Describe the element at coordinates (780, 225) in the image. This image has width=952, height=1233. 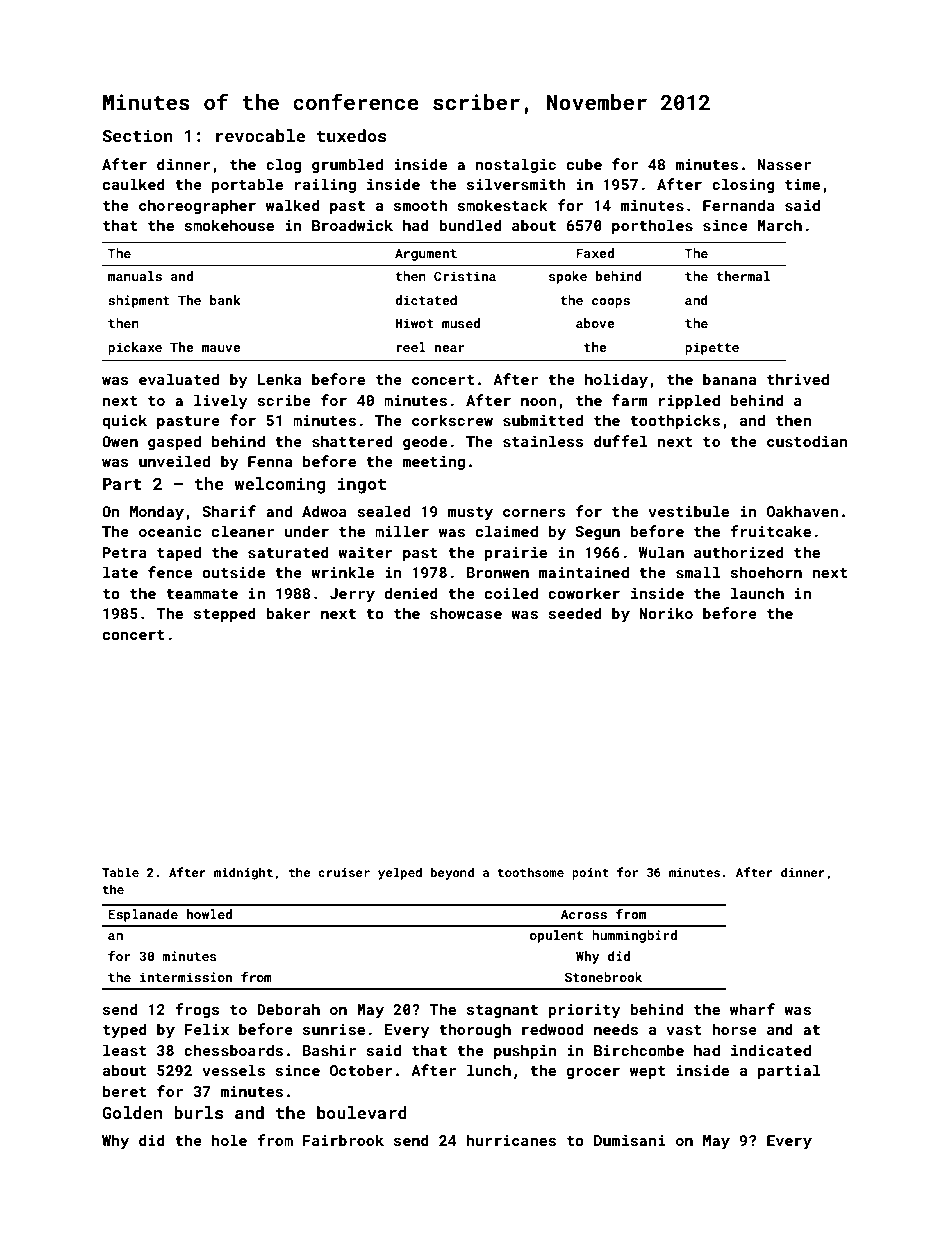
I see `March` at that location.
